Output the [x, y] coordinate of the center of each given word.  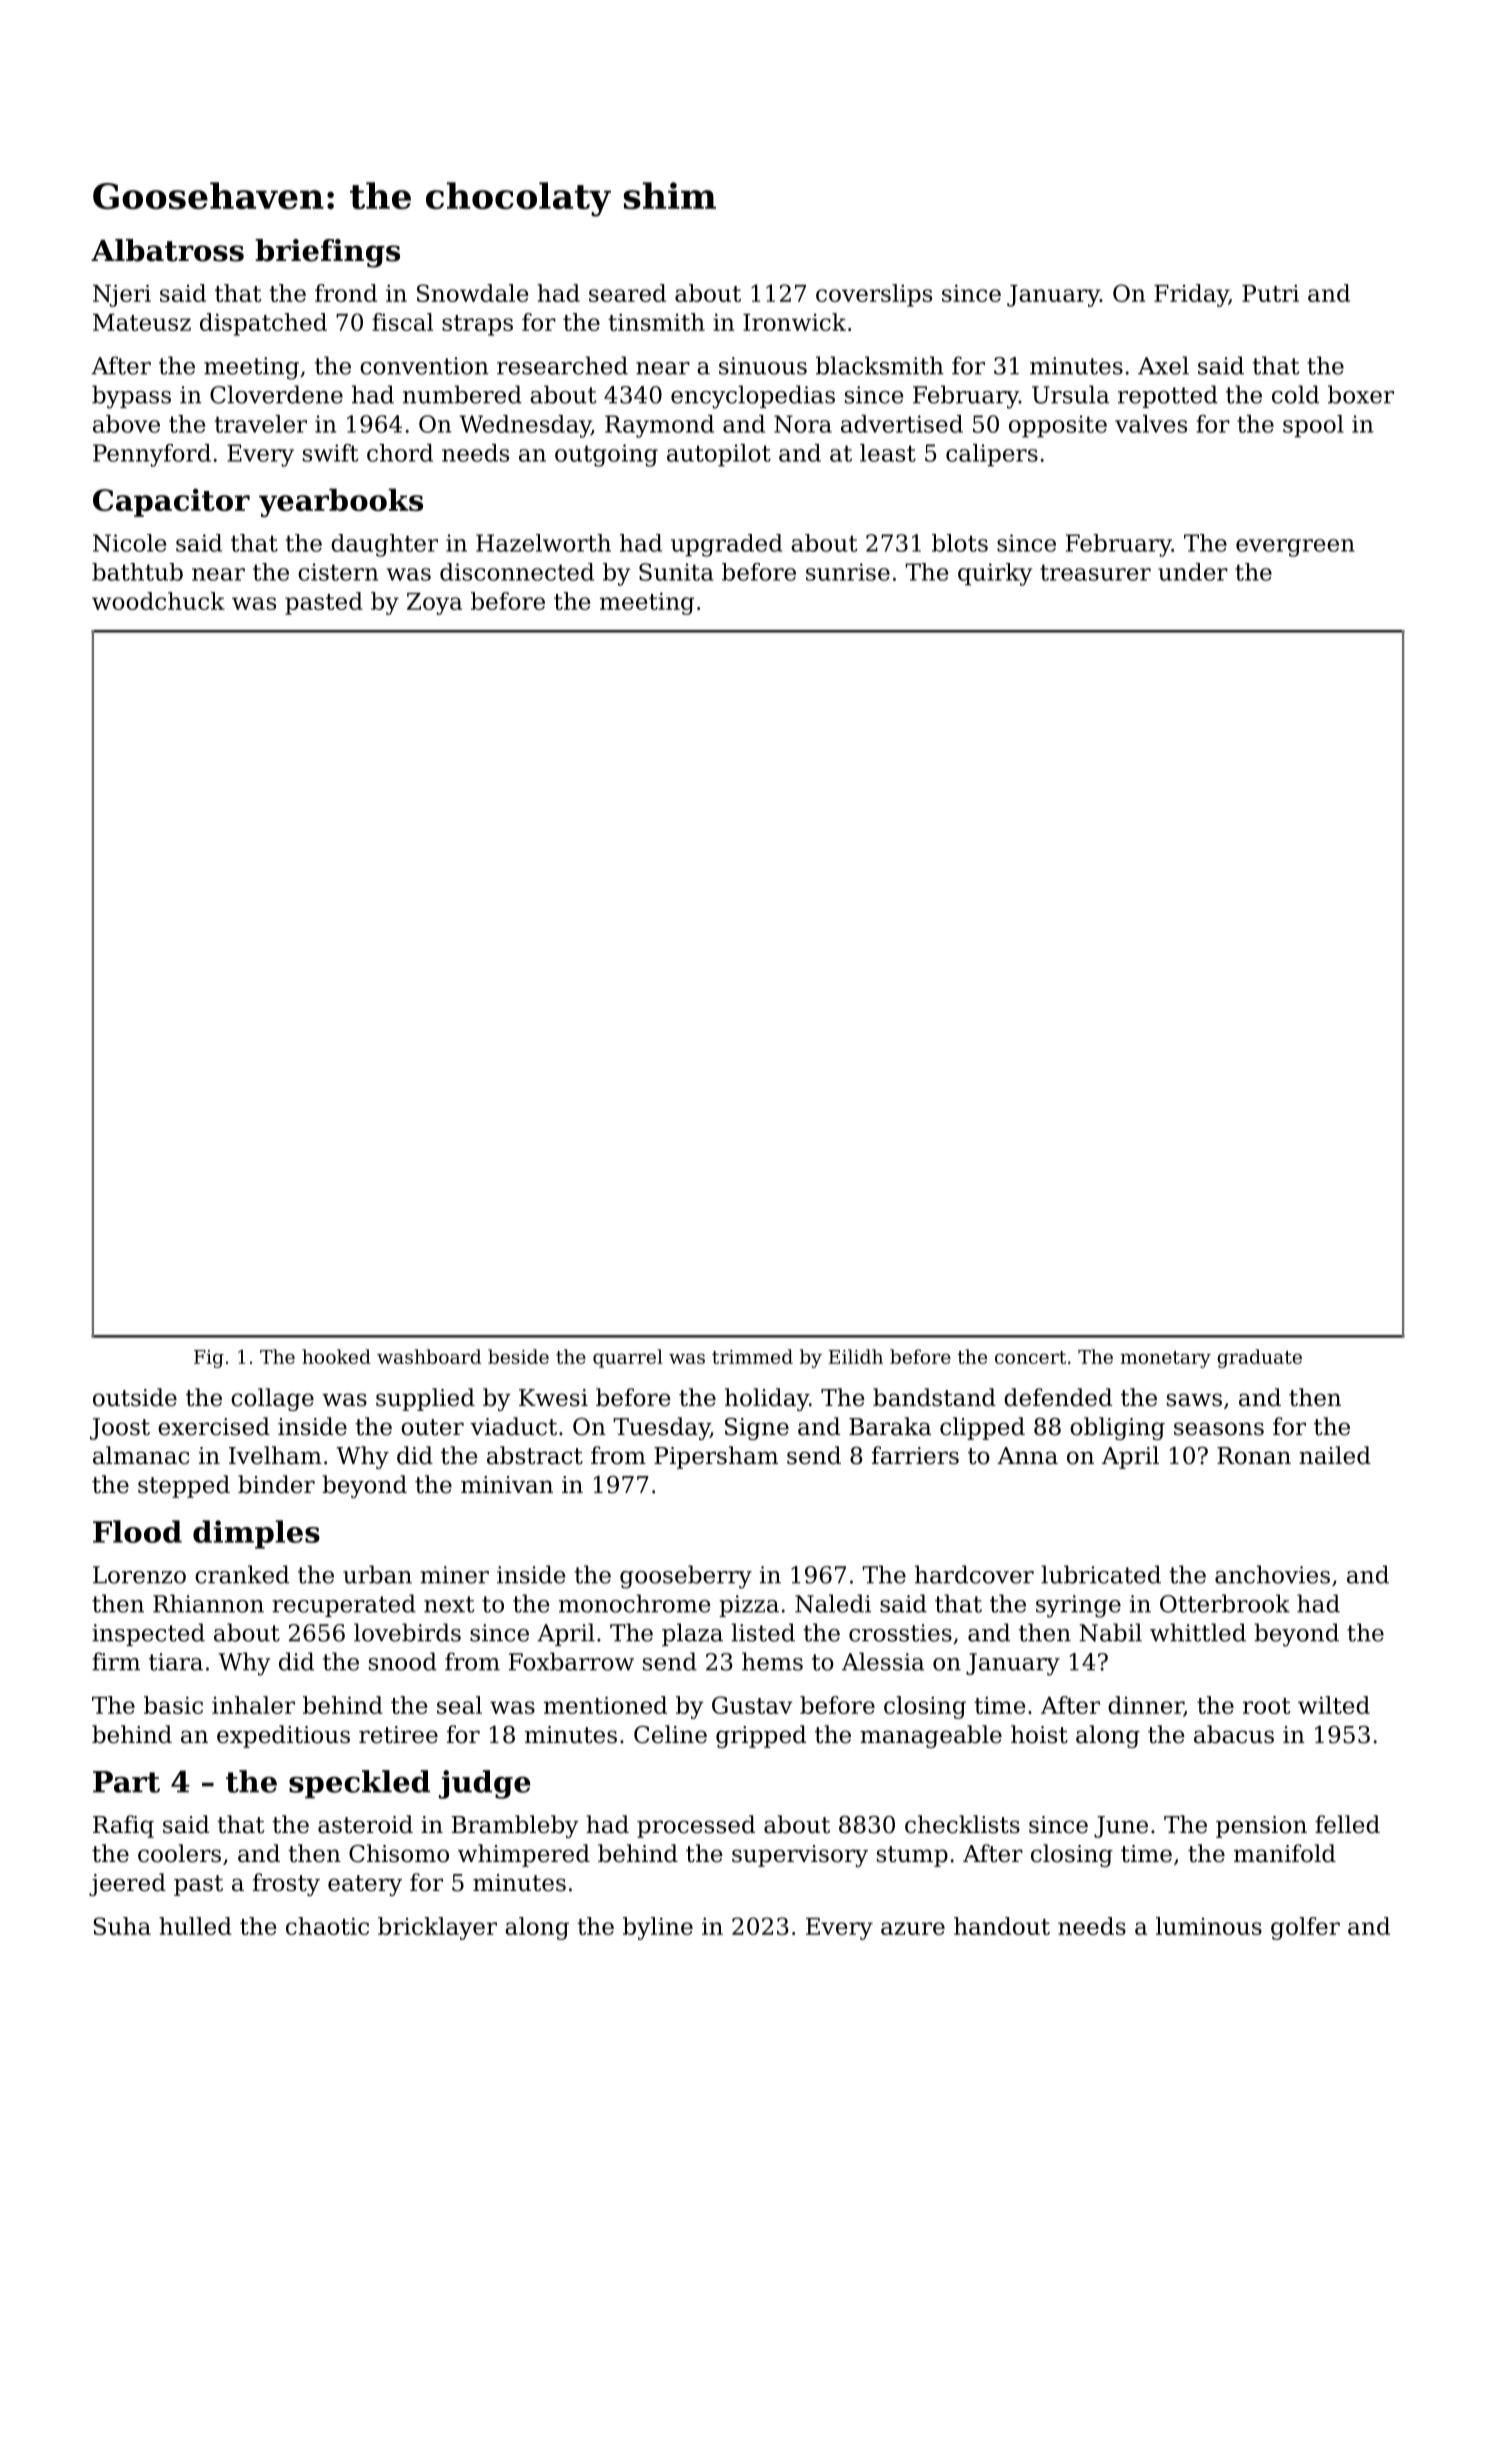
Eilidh [856, 1356]
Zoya [434, 604]
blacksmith [880, 365]
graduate [1259, 1358]
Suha [122, 1926]
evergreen [1295, 548]
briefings [327, 253]
